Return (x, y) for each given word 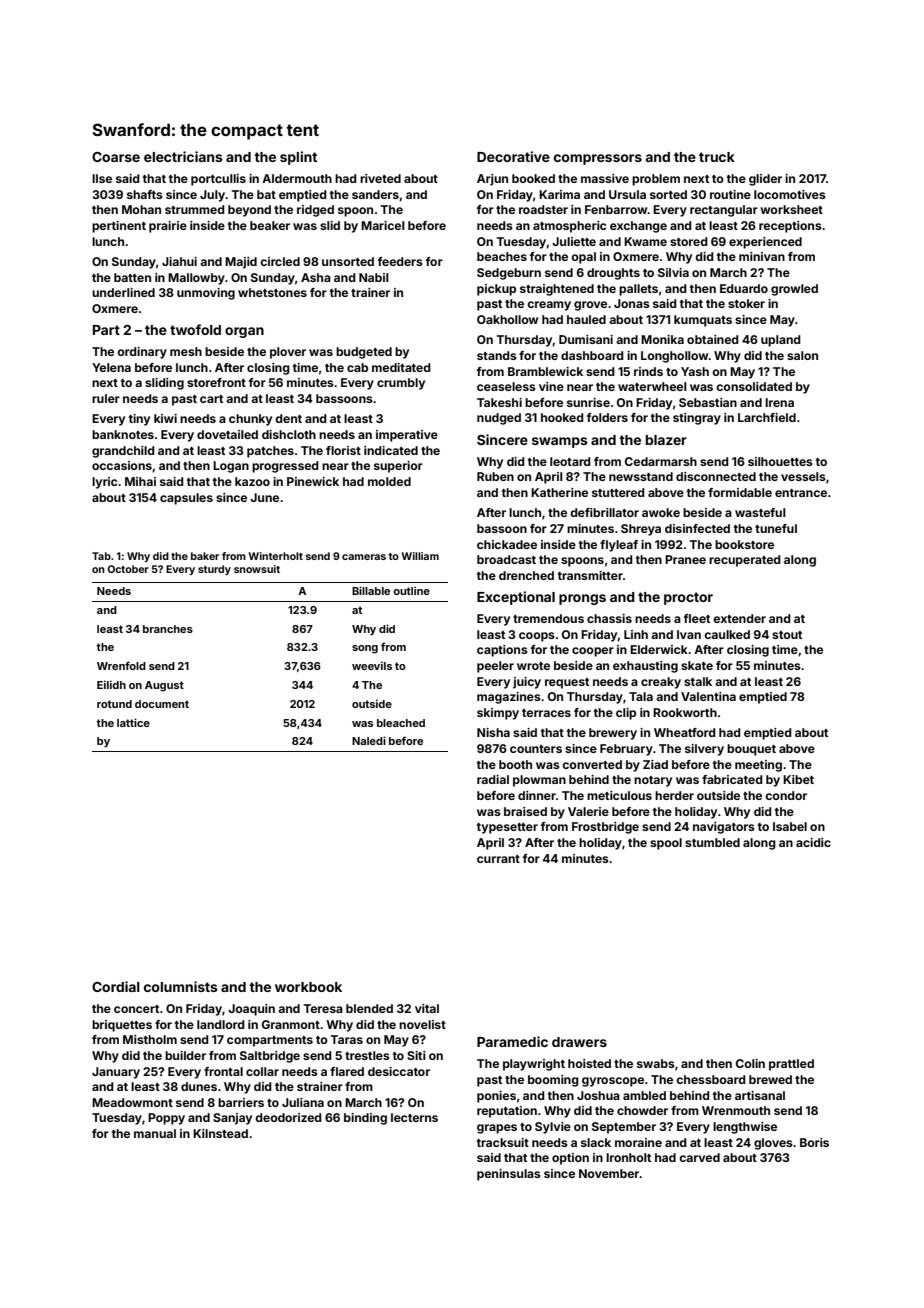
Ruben (495, 476)
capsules (186, 499)
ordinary (142, 353)
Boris (814, 1142)
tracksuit (503, 1142)
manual (155, 1133)
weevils (372, 665)
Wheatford (685, 732)
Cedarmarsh (661, 461)
